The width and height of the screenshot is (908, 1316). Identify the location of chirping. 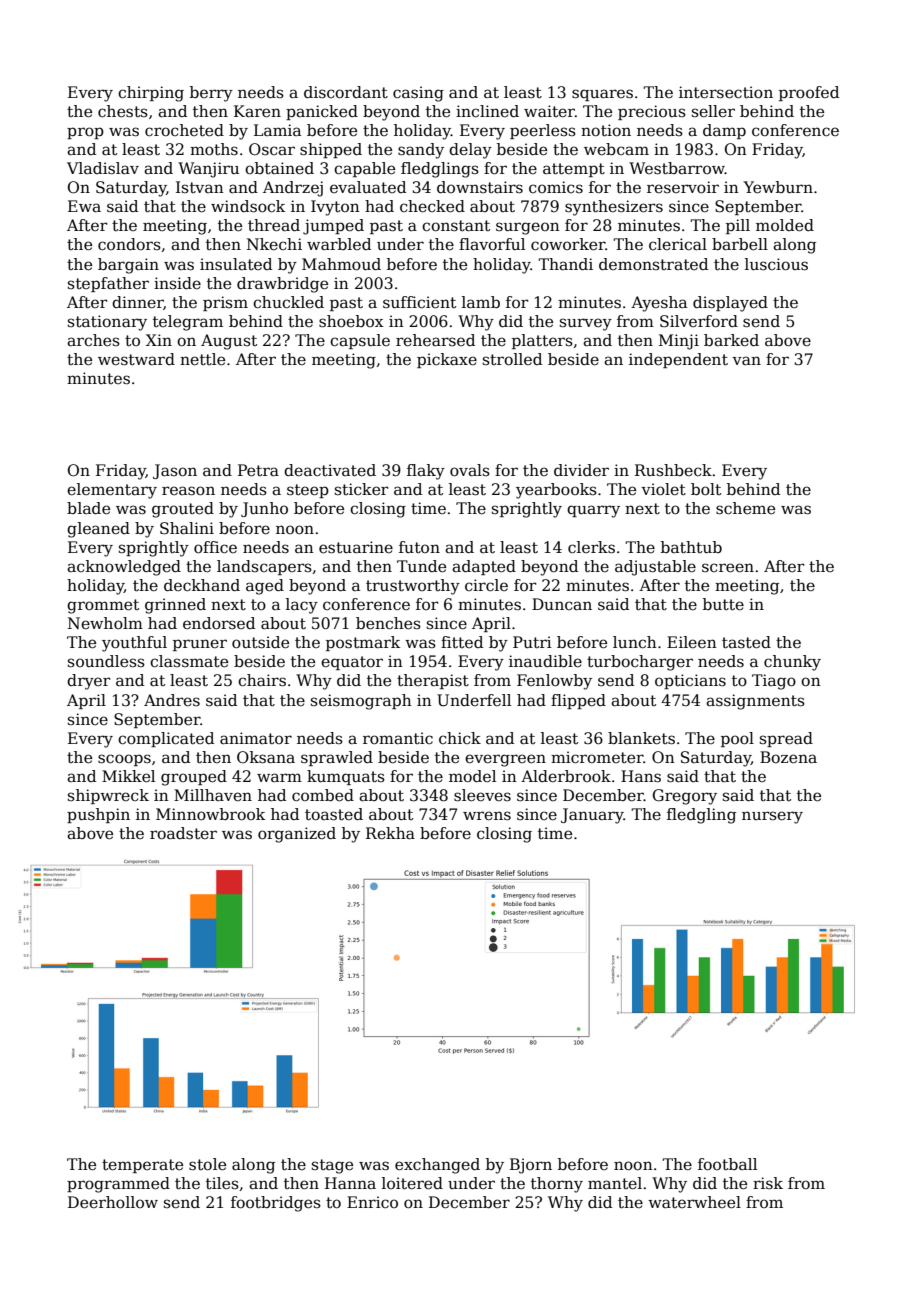
(151, 94).
